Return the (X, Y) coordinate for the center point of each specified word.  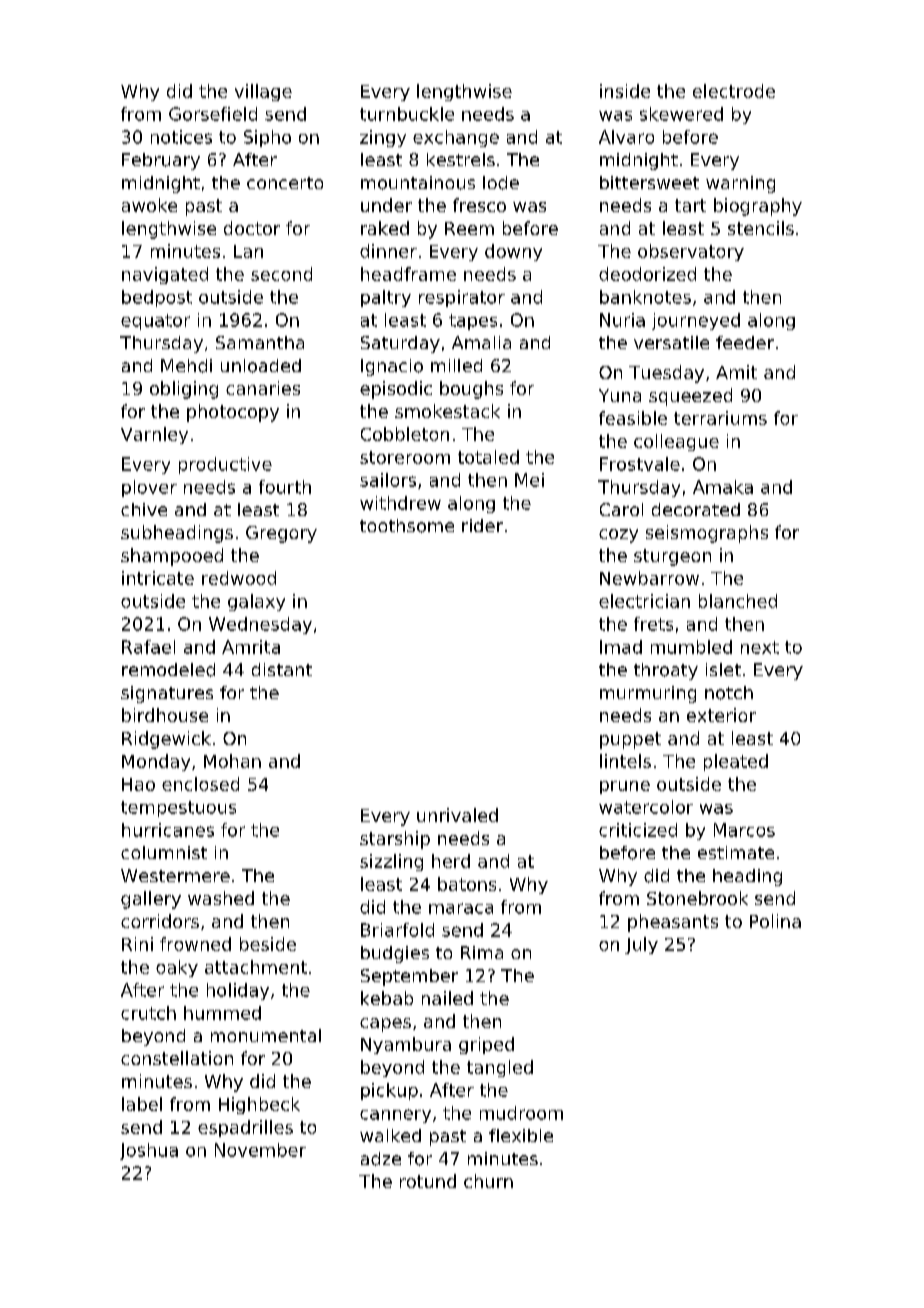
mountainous (418, 183)
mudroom (521, 1113)
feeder (745, 342)
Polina (775, 921)
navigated (165, 275)
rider (482, 525)
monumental (266, 1035)
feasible (633, 418)
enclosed (200, 784)
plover (149, 488)
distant (282, 669)
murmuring (648, 694)
